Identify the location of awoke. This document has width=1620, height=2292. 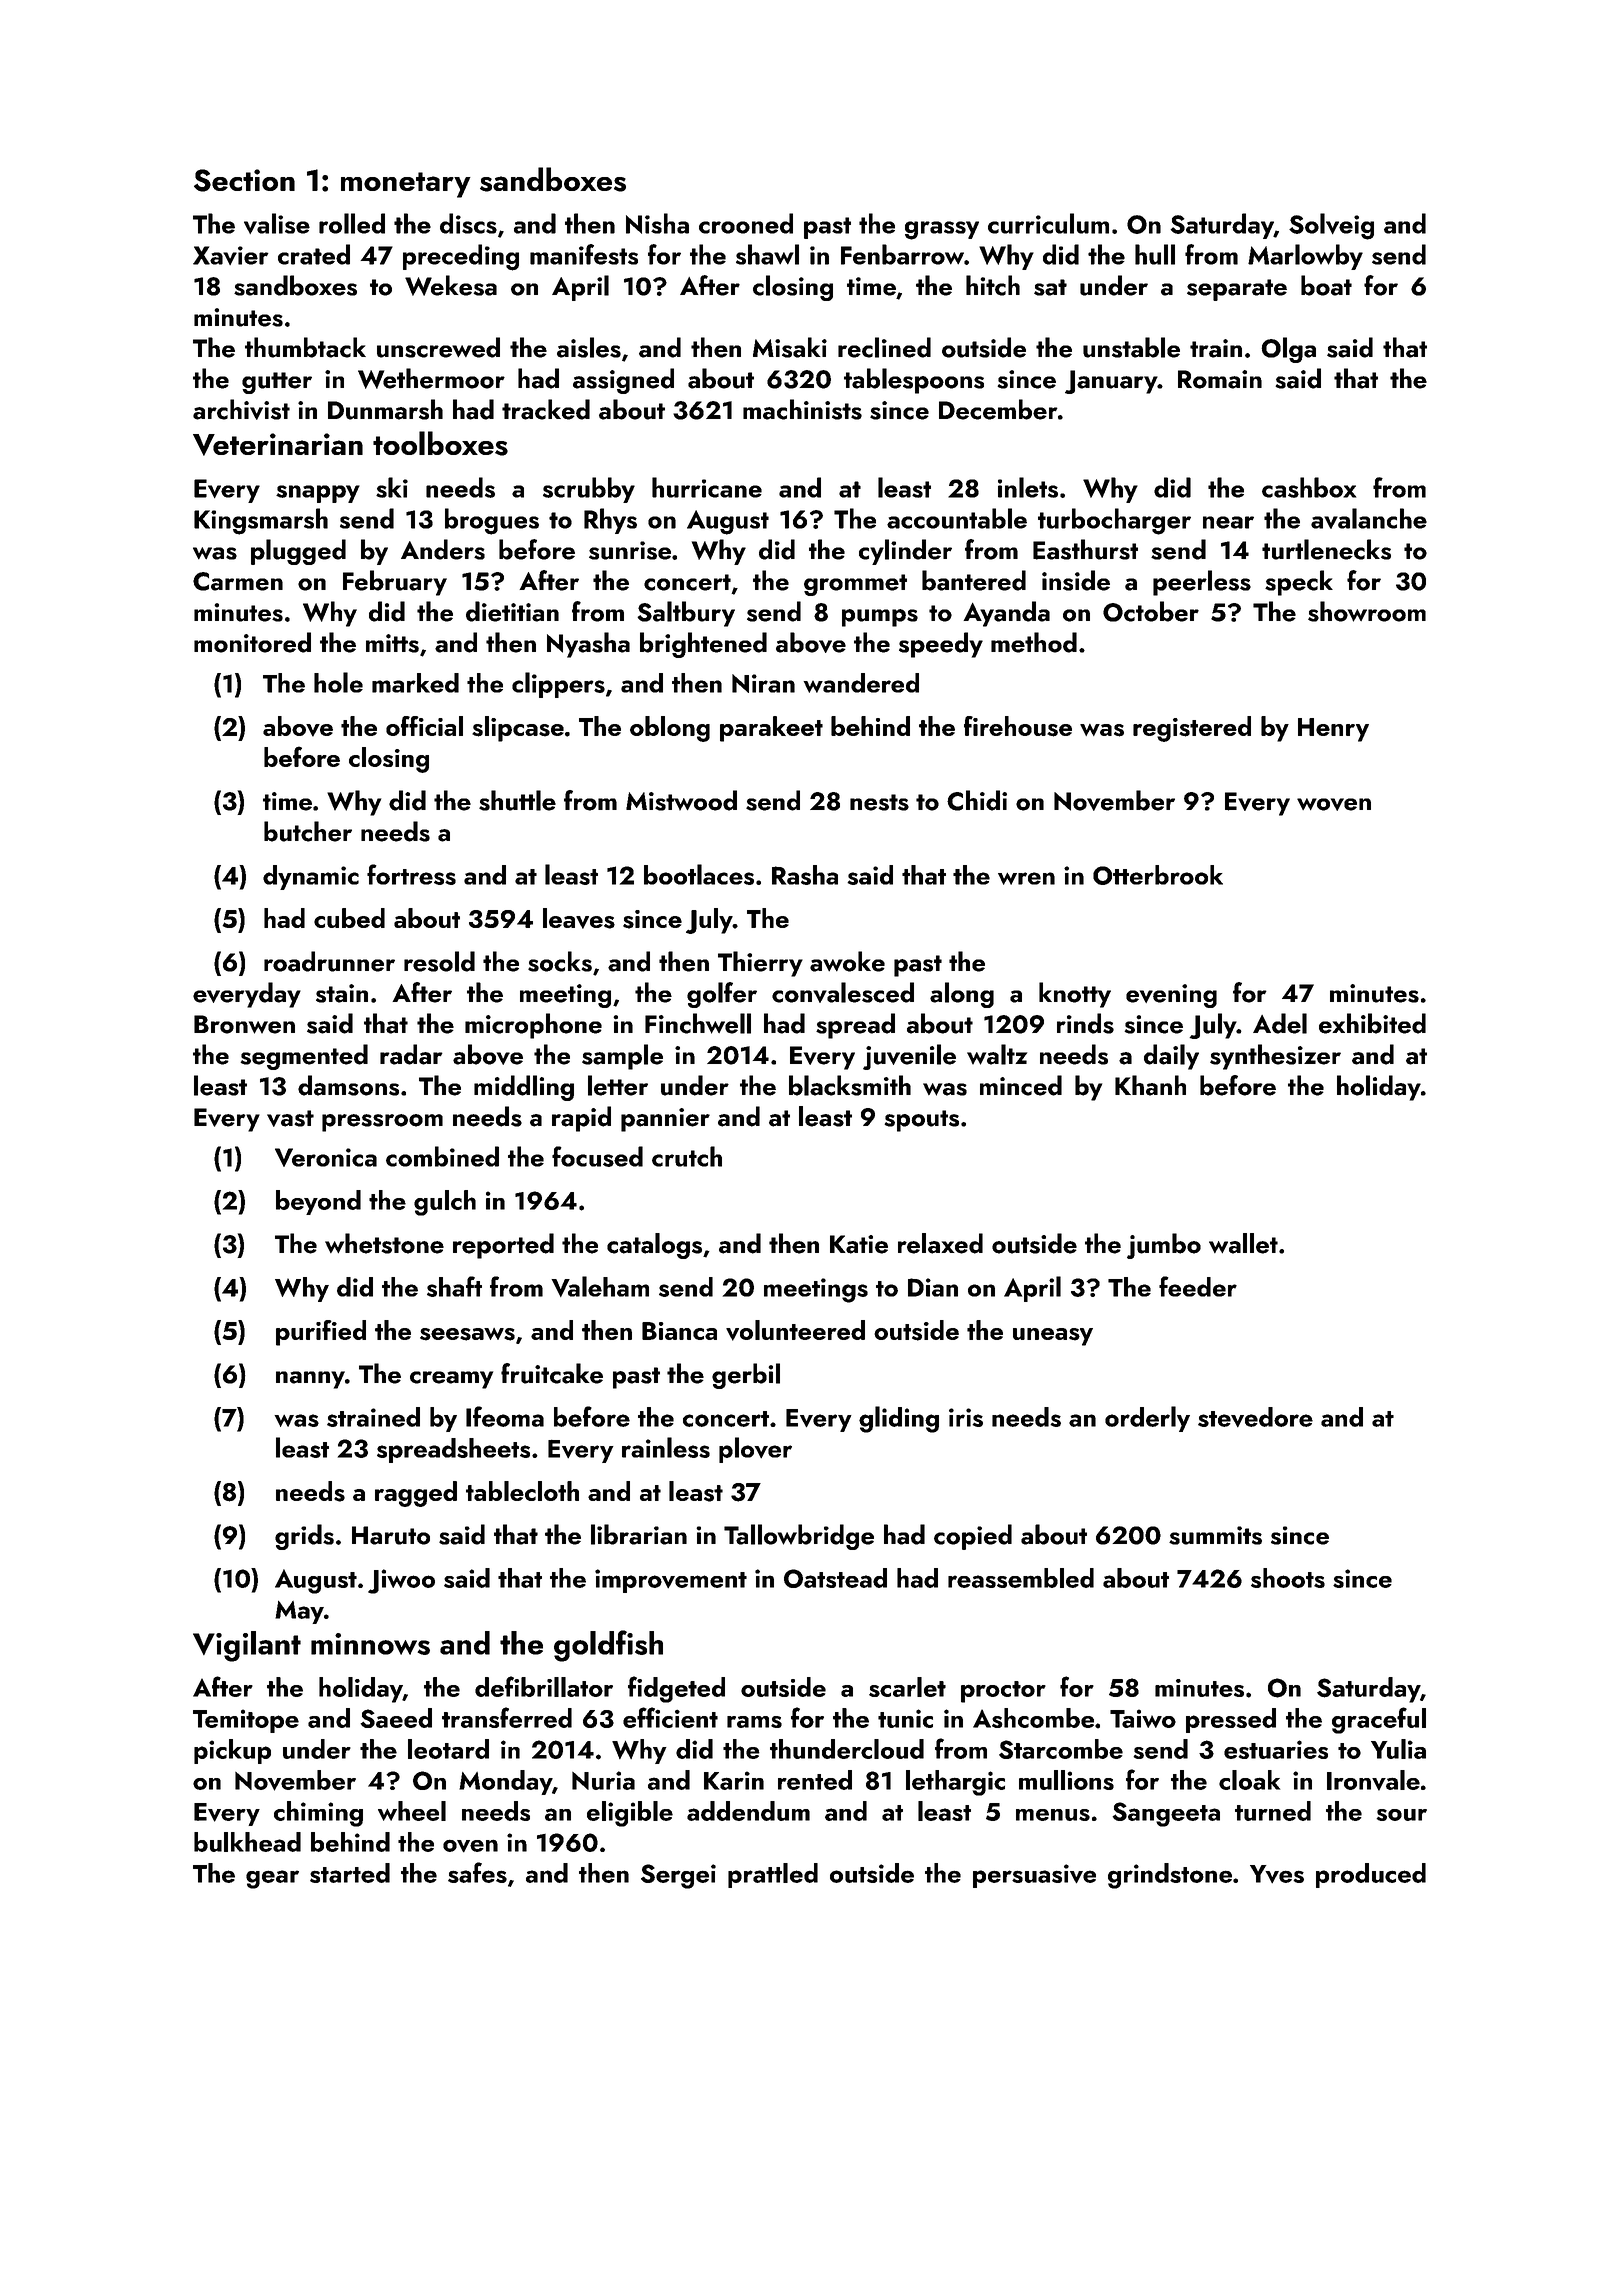
(847, 961).
